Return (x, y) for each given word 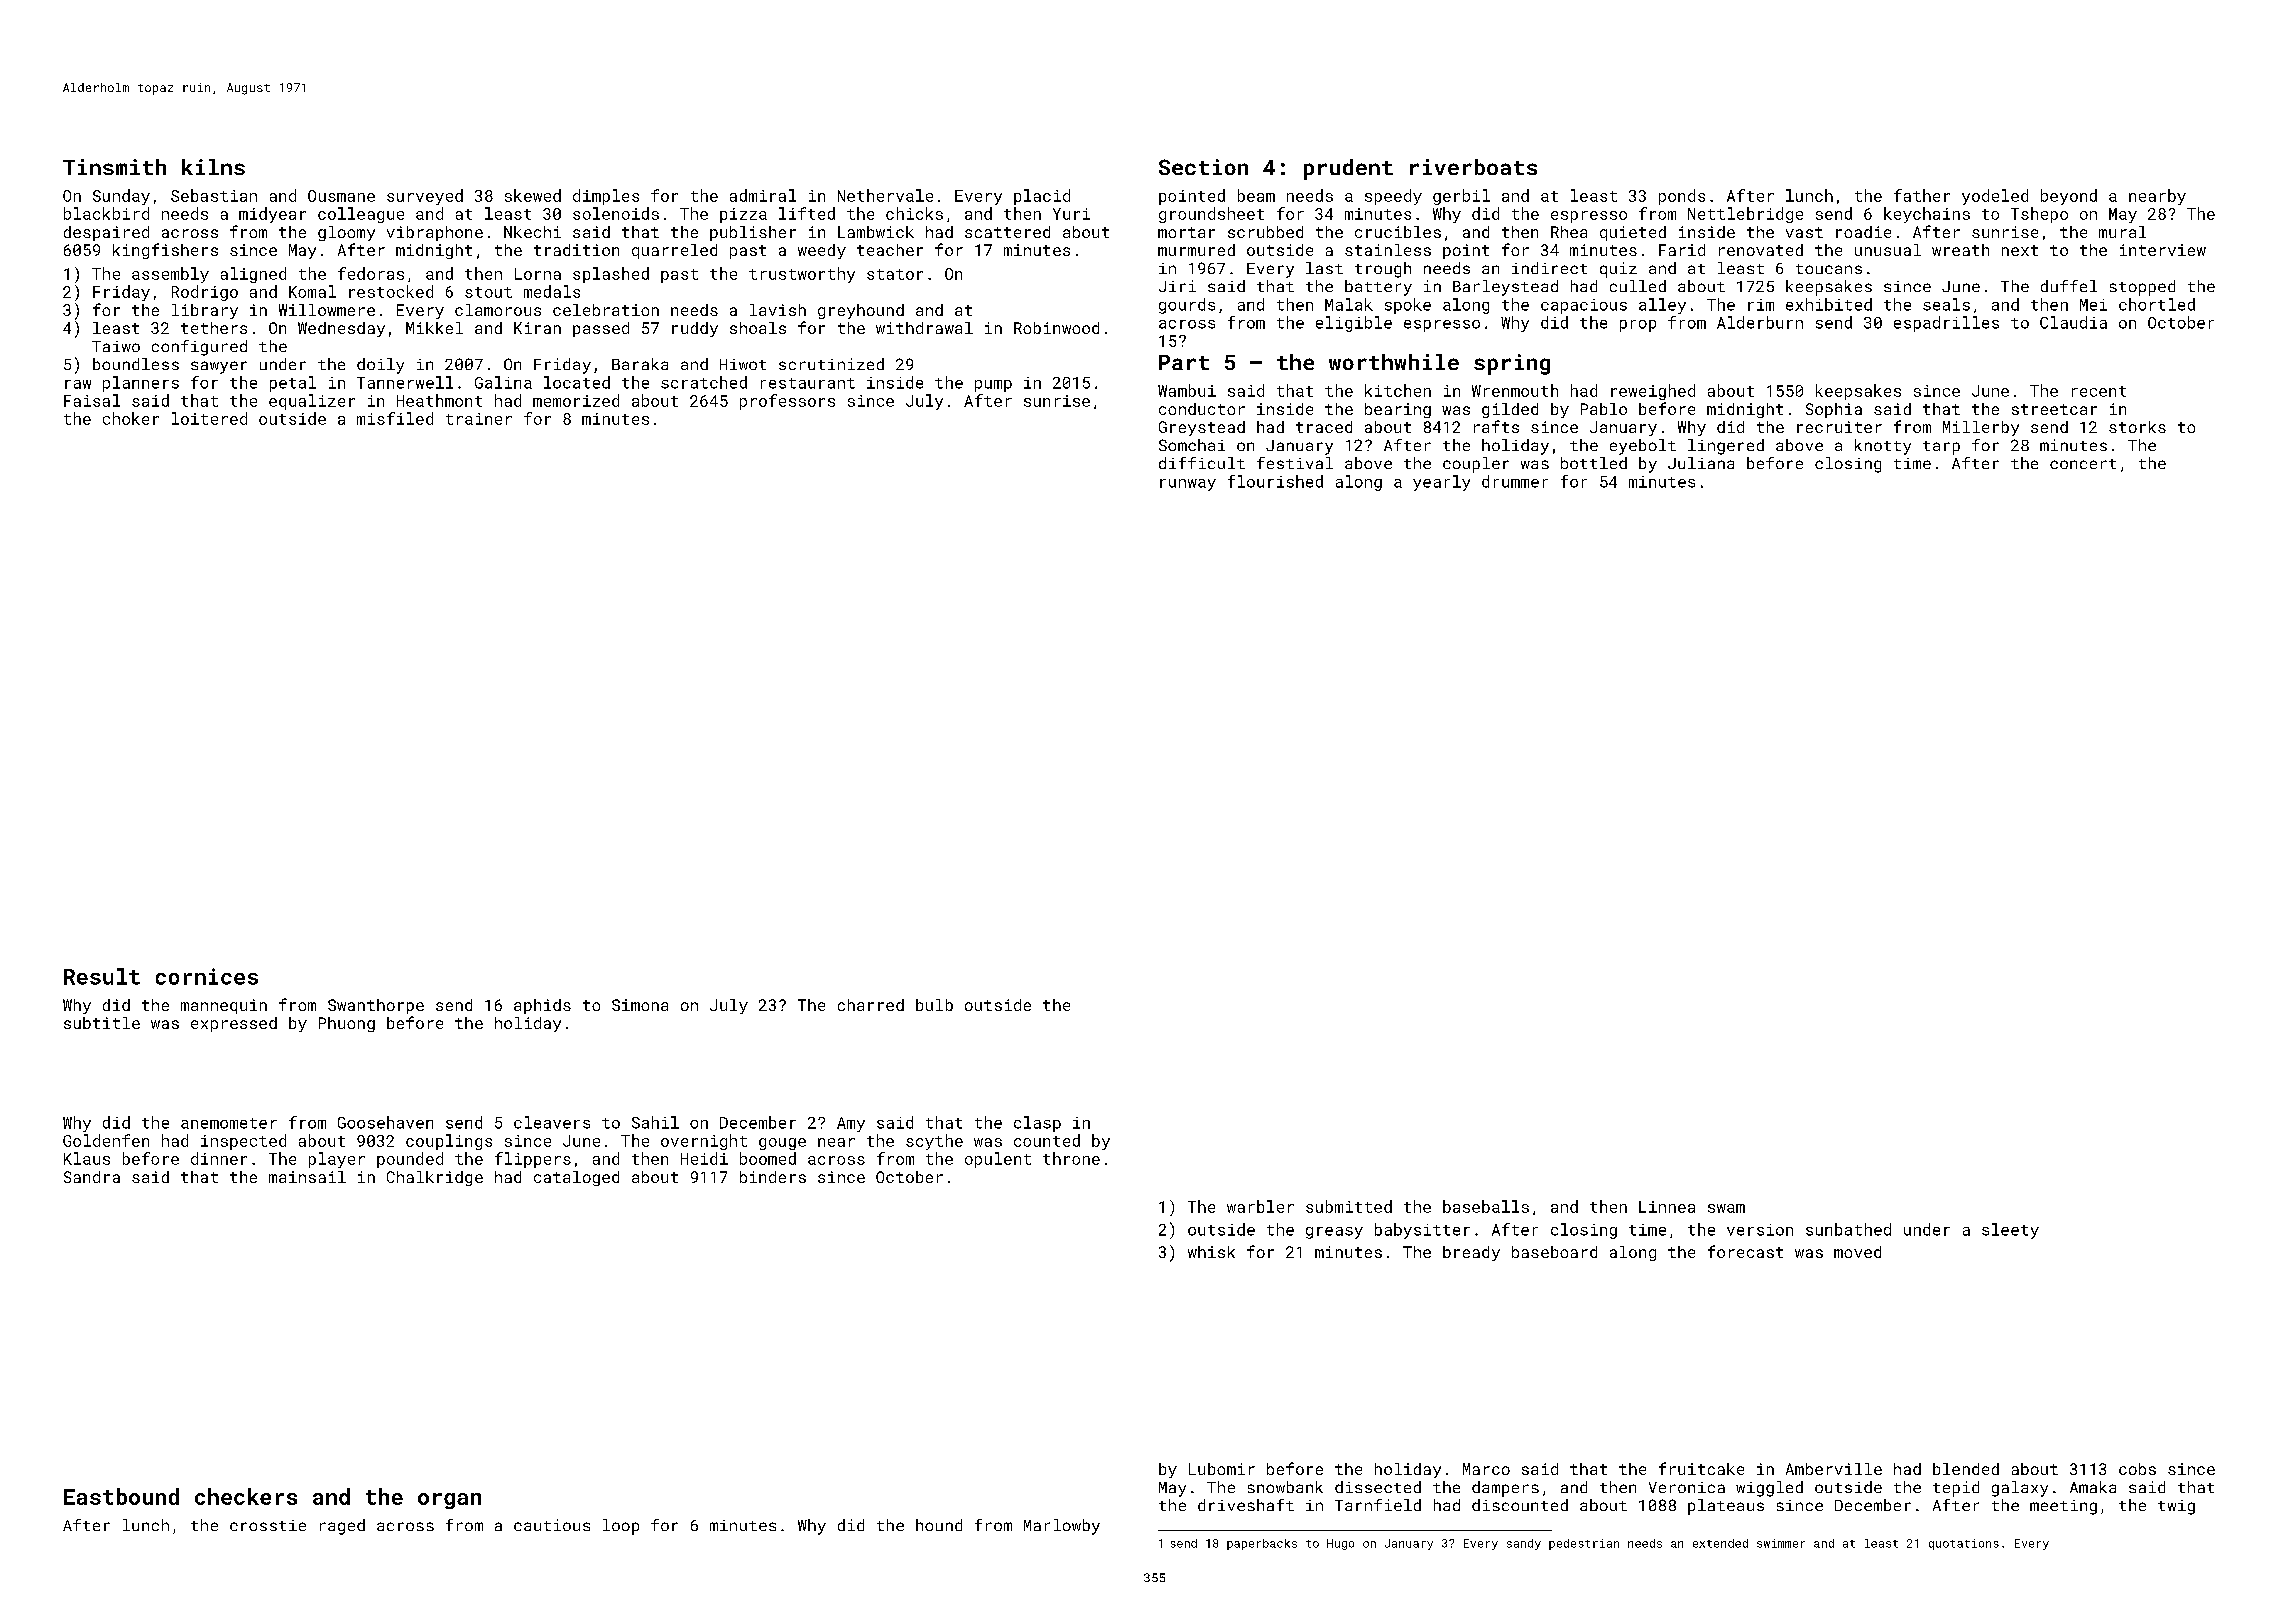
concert (2083, 464)
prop (1638, 326)
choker (131, 418)
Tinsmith (114, 167)
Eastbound (121, 1496)
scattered (1007, 232)
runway (1188, 485)
